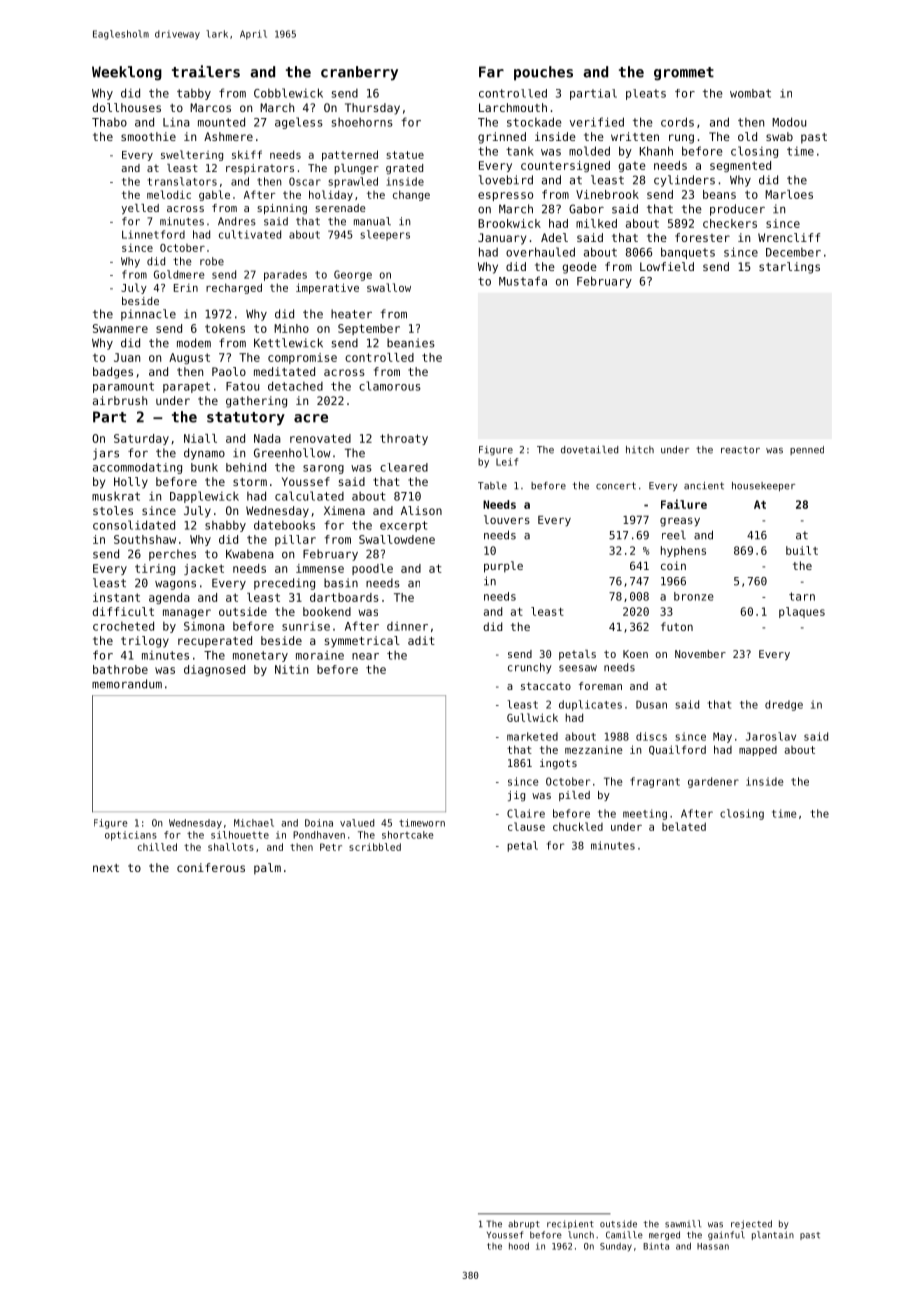  Describe the element at coordinates (519, 1246) in the document. I see `hood` at that location.
